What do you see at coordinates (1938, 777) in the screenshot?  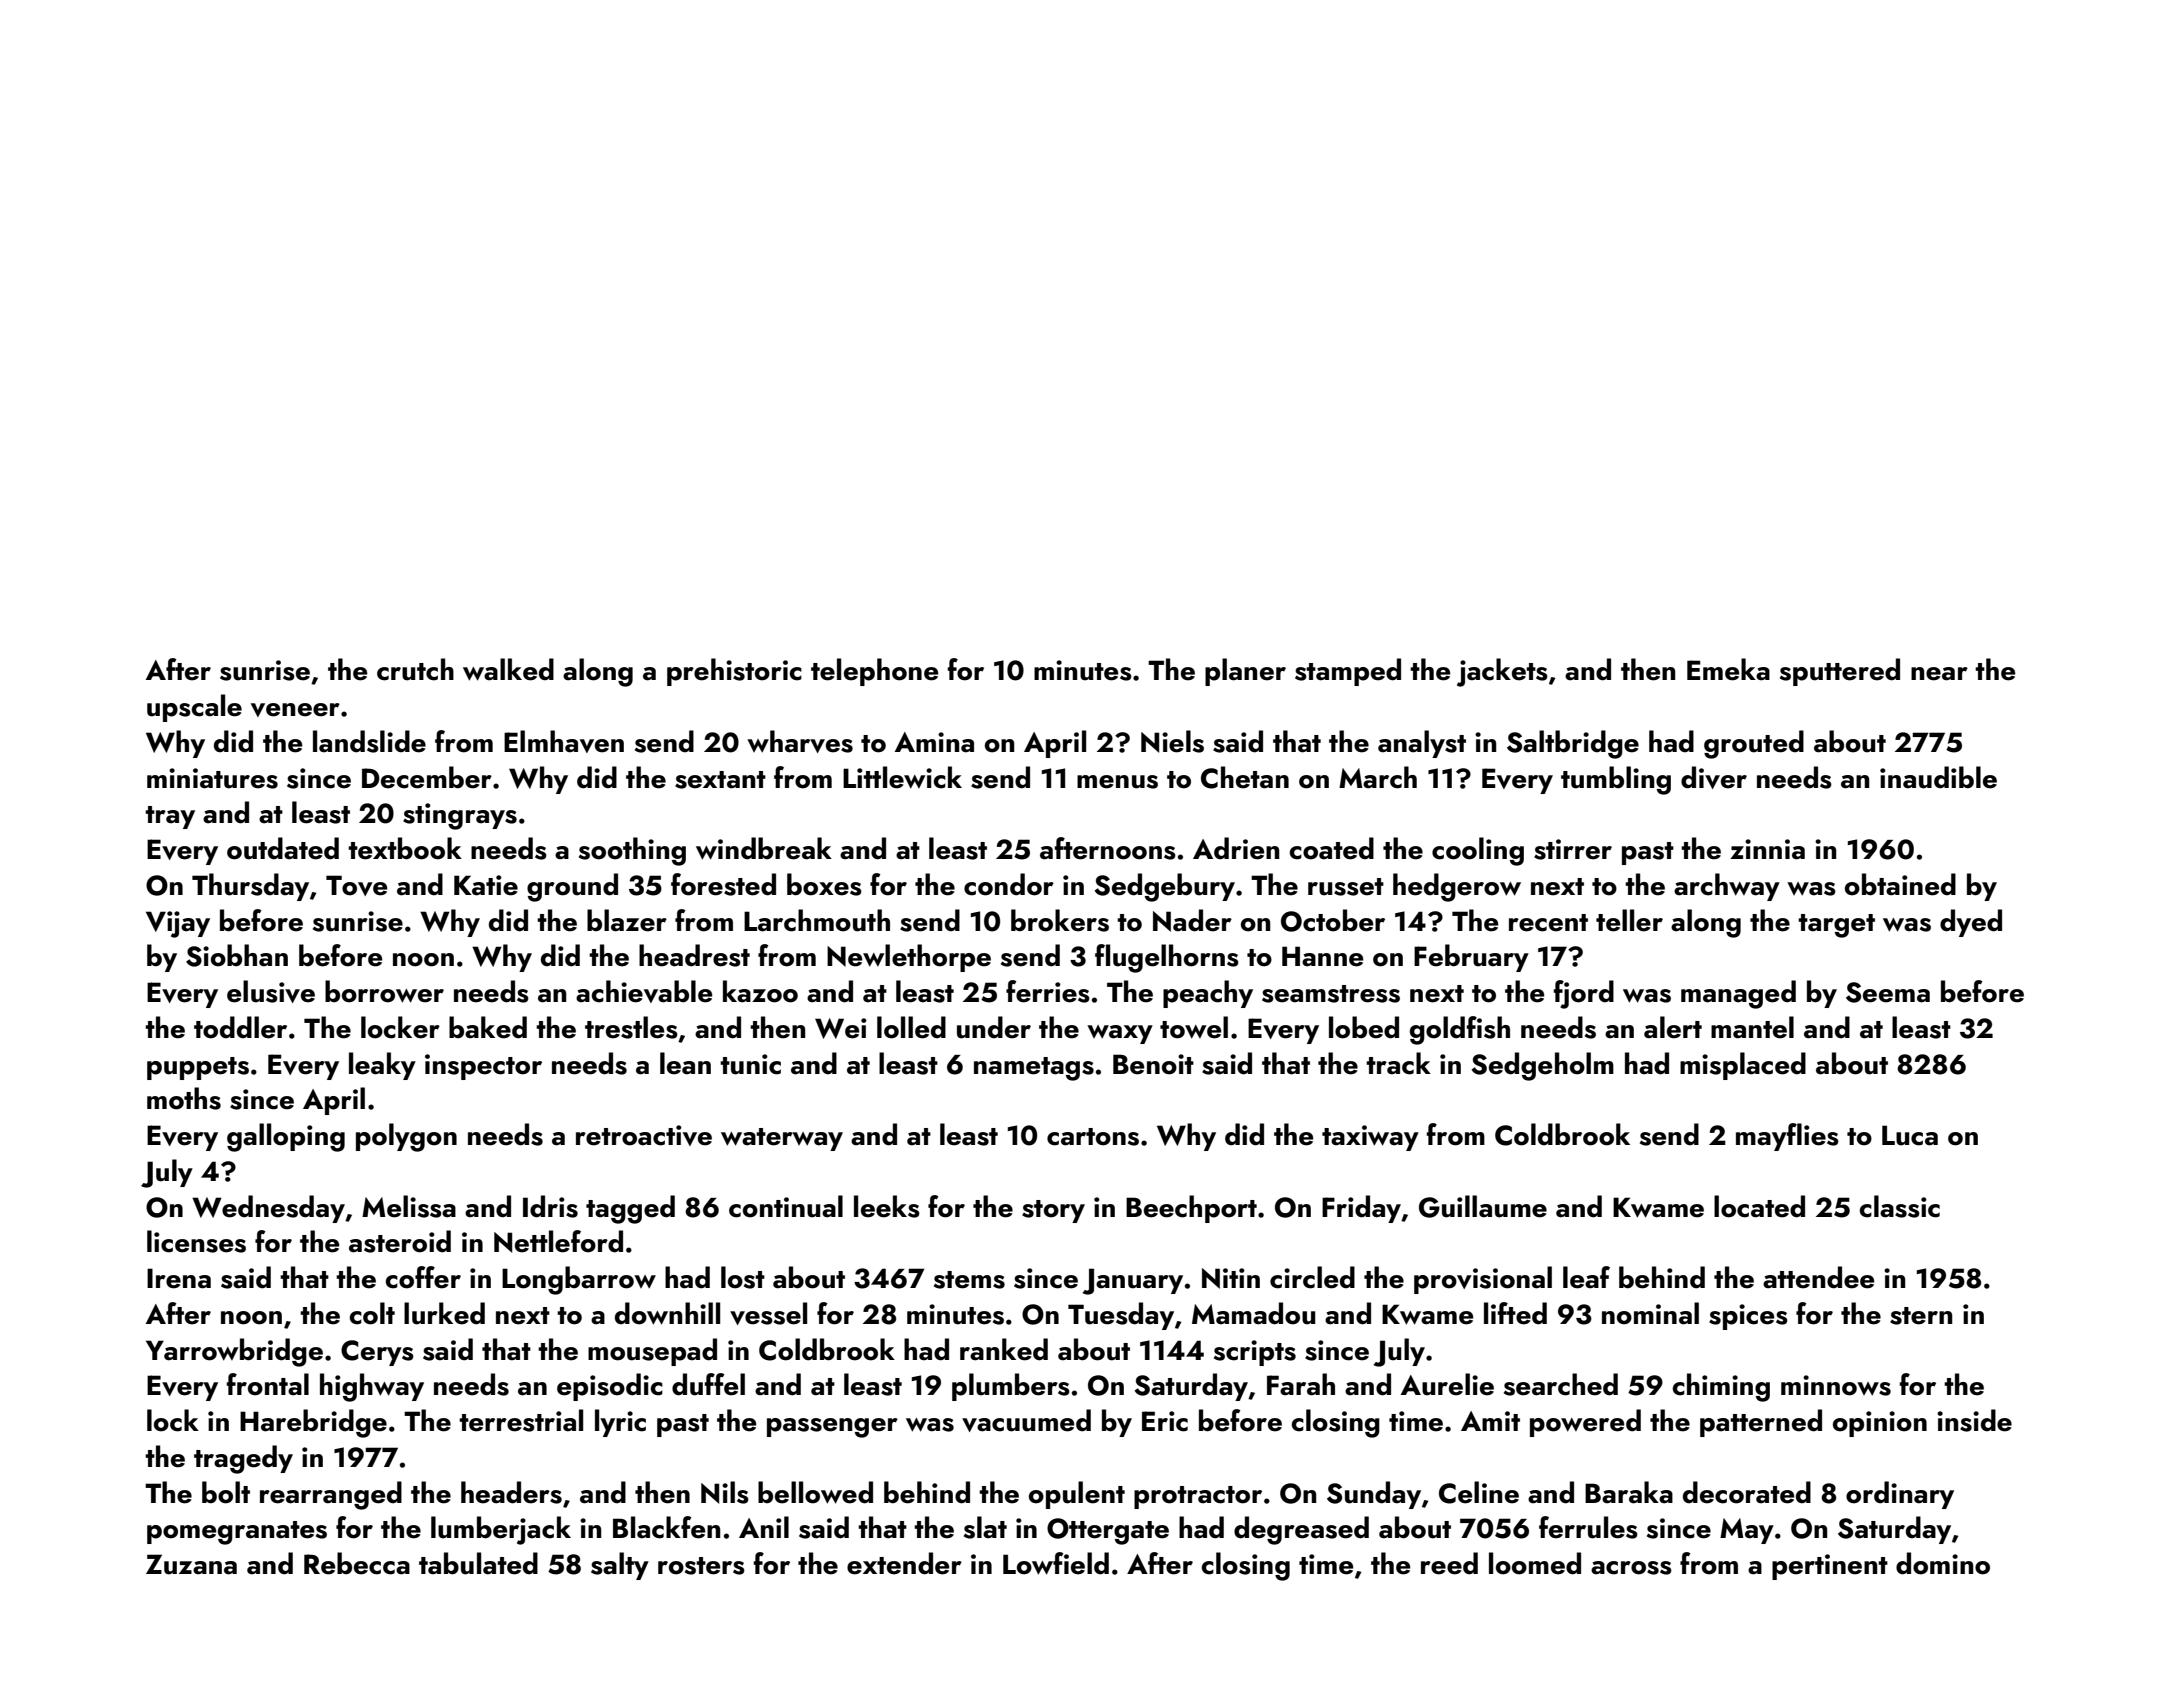 I see `inaudible` at bounding box center [1938, 777].
